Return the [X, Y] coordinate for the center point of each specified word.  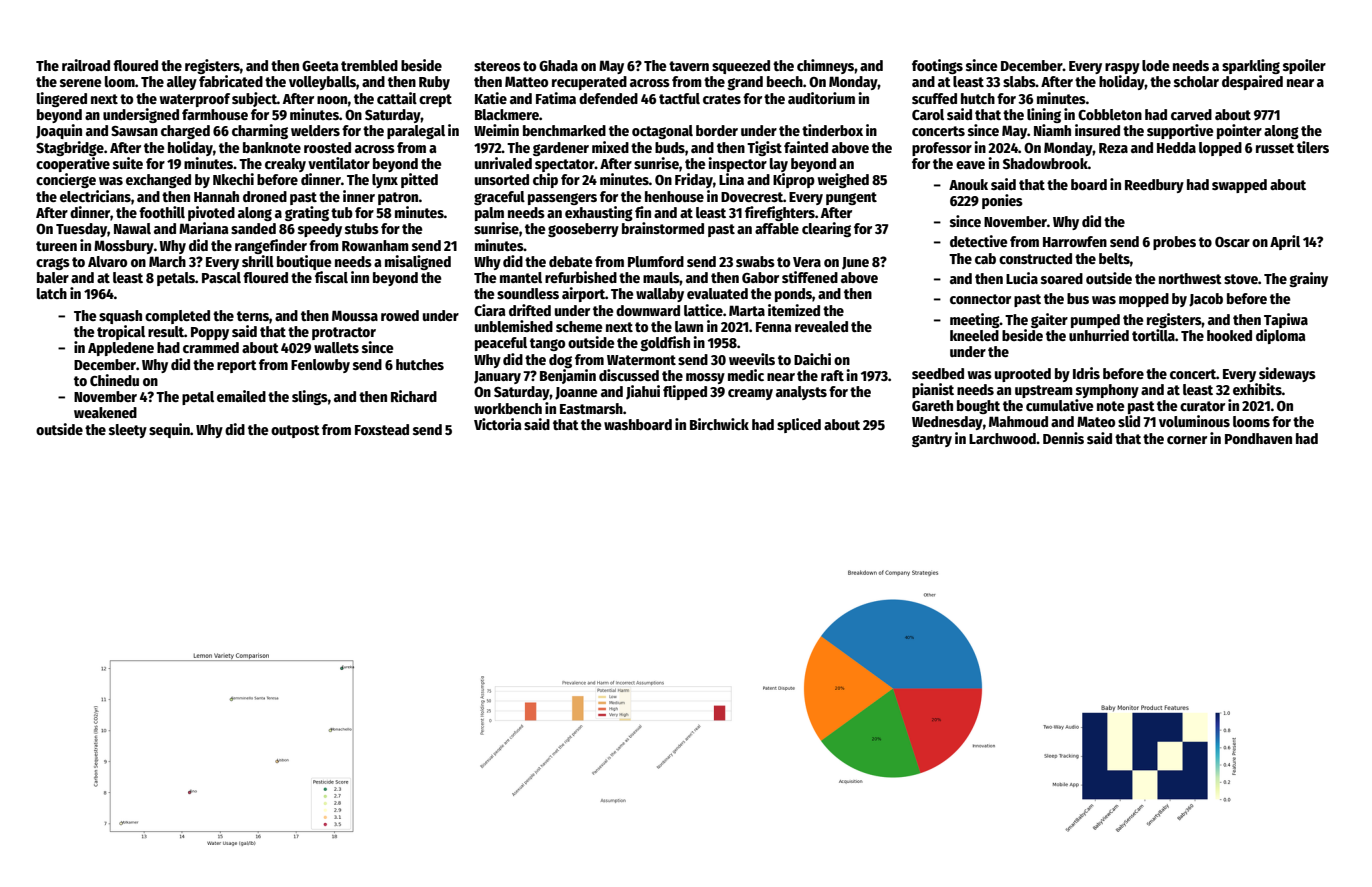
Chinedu [114, 380]
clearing [826, 229]
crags [53, 264]
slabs [1019, 81]
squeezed [741, 67]
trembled [369, 65]
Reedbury [1154, 186]
